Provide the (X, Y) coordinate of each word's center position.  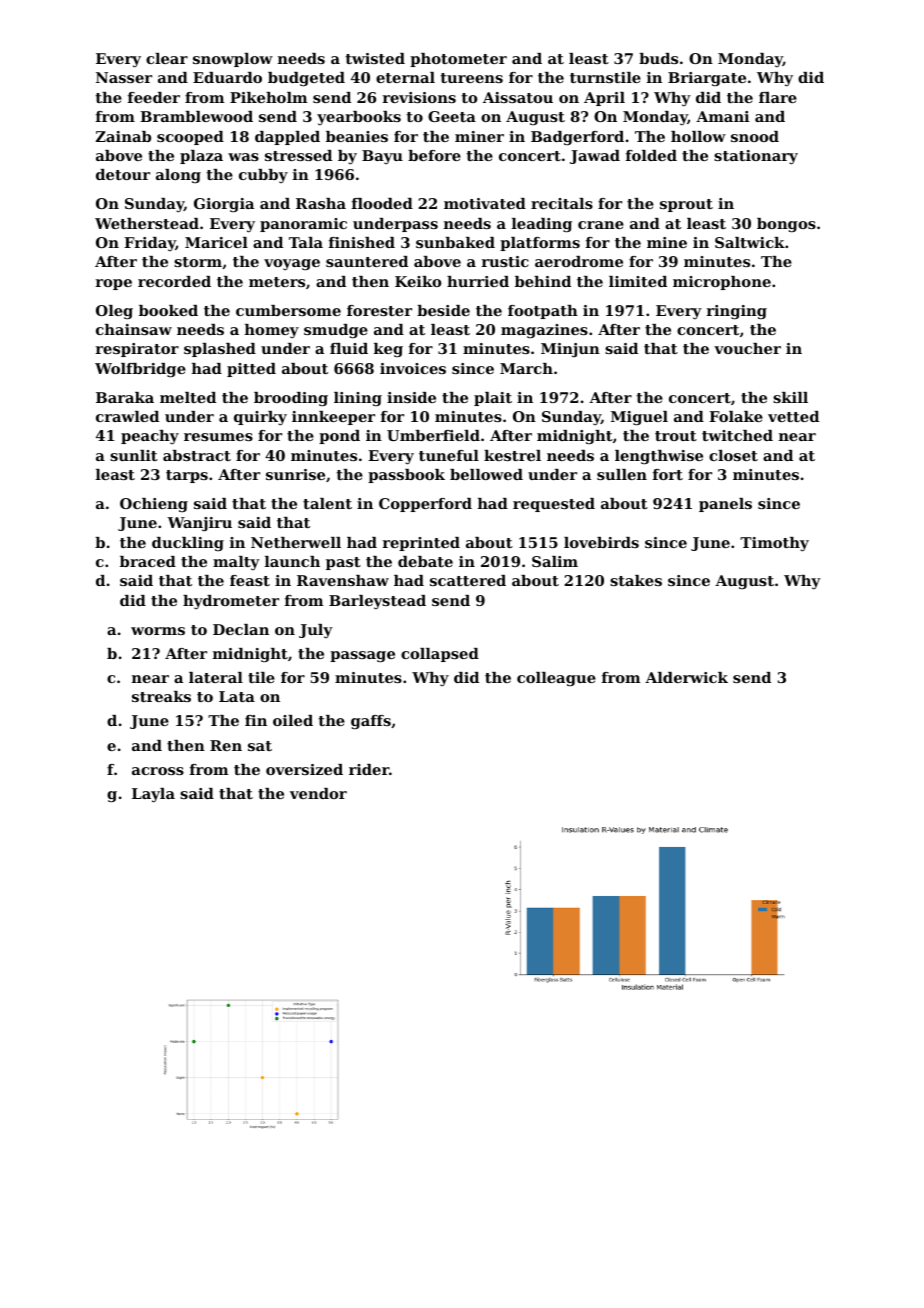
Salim (555, 561)
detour (123, 174)
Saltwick (750, 242)
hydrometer (231, 602)
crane (601, 225)
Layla (153, 795)
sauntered (367, 261)
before (434, 155)
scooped (190, 138)
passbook (406, 476)
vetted (793, 416)
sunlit (134, 455)
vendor (318, 793)
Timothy (774, 544)
